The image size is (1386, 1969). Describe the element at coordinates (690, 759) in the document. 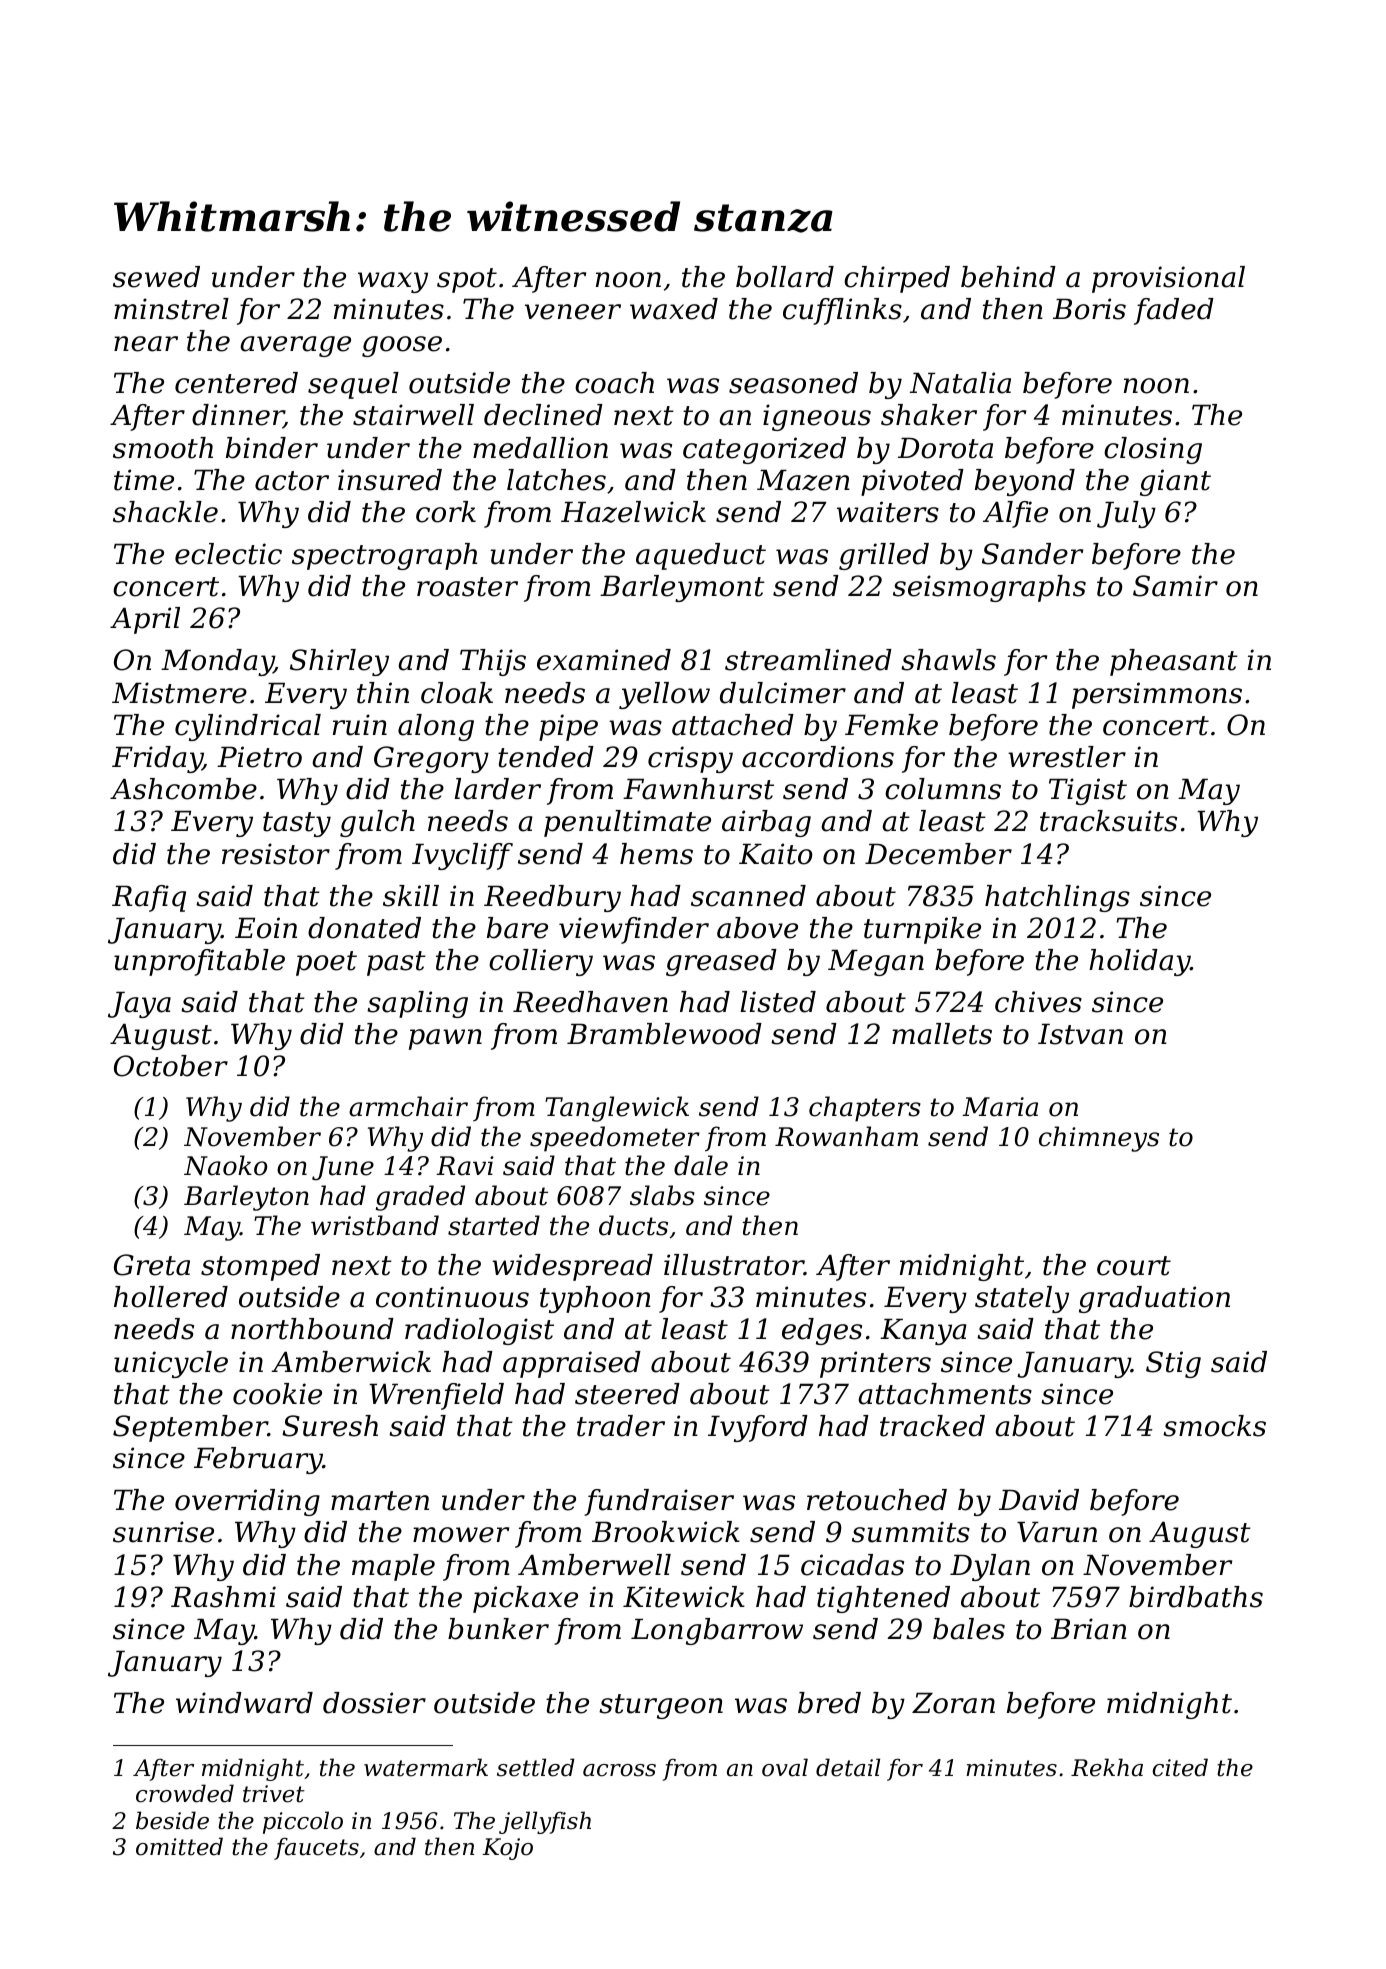

I see `crispy` at that location.
